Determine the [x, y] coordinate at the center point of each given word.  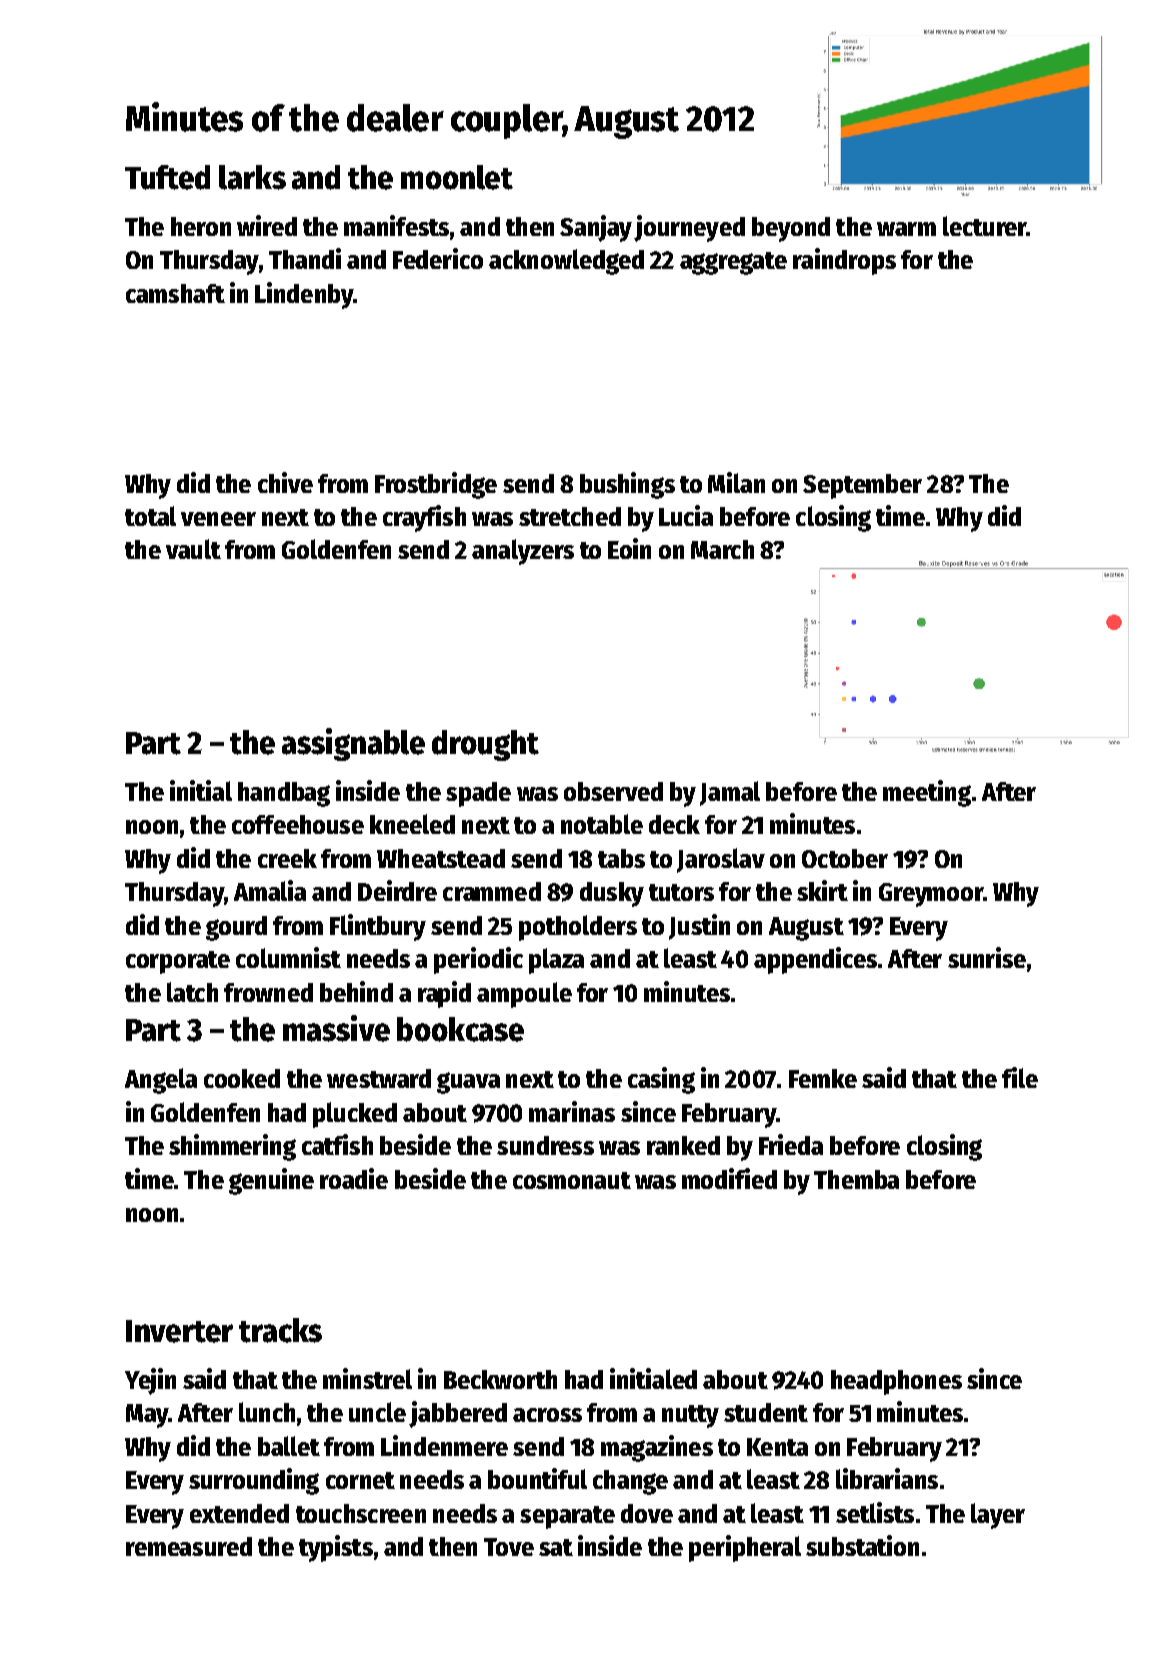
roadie [354, 1178]
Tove [509, 1547]
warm [906, 229]
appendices [815, 960]
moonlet [457, 177]
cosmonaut [572, 1180]
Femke [823, 1078]
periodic [478, 960]
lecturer [984, 226]
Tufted [167, 177]
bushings [627, 485]
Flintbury [378, 927]
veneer [218, 519]
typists [336, 1548]
